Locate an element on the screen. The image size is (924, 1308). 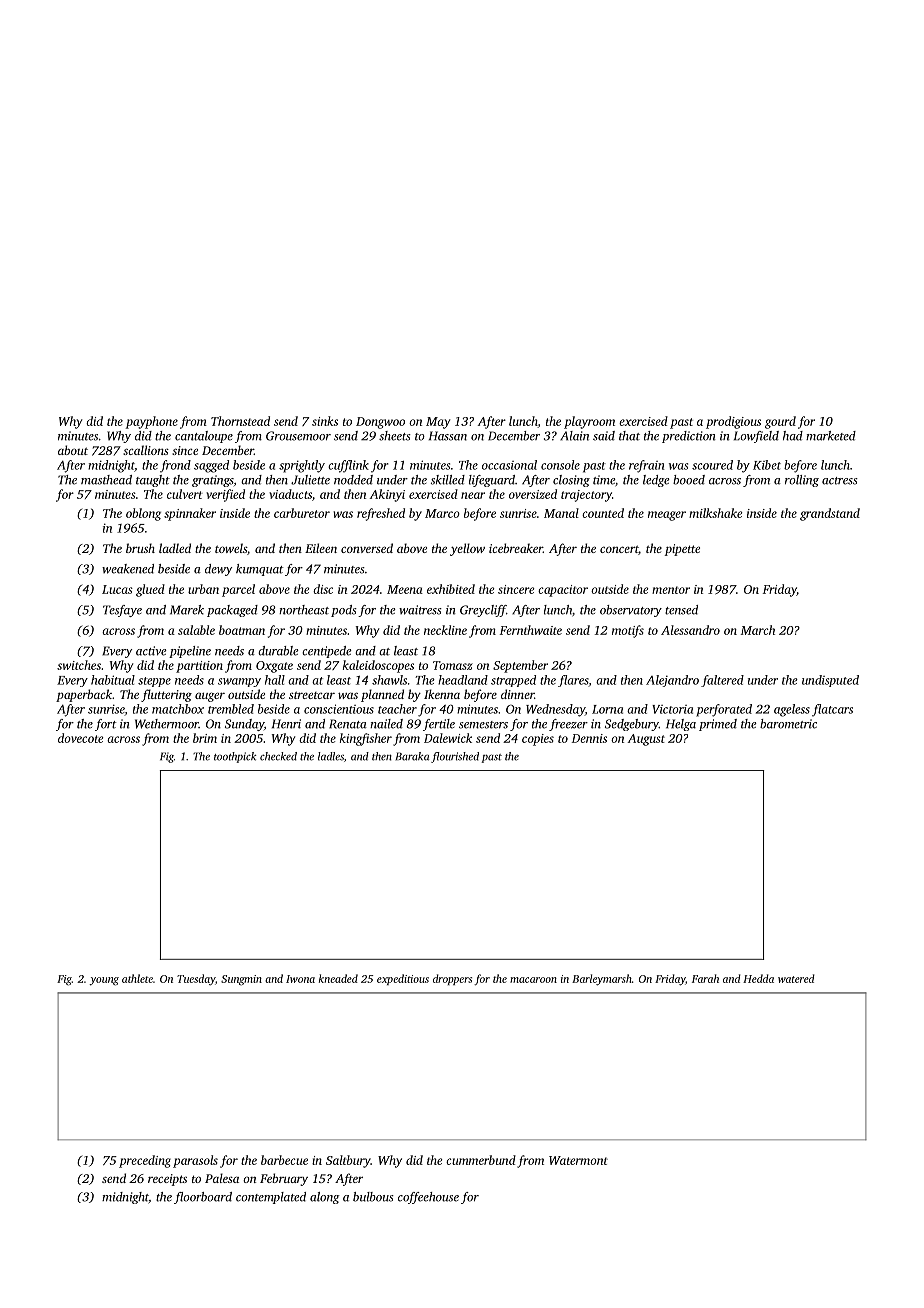
ladled is located at coordinates (175, 548).
